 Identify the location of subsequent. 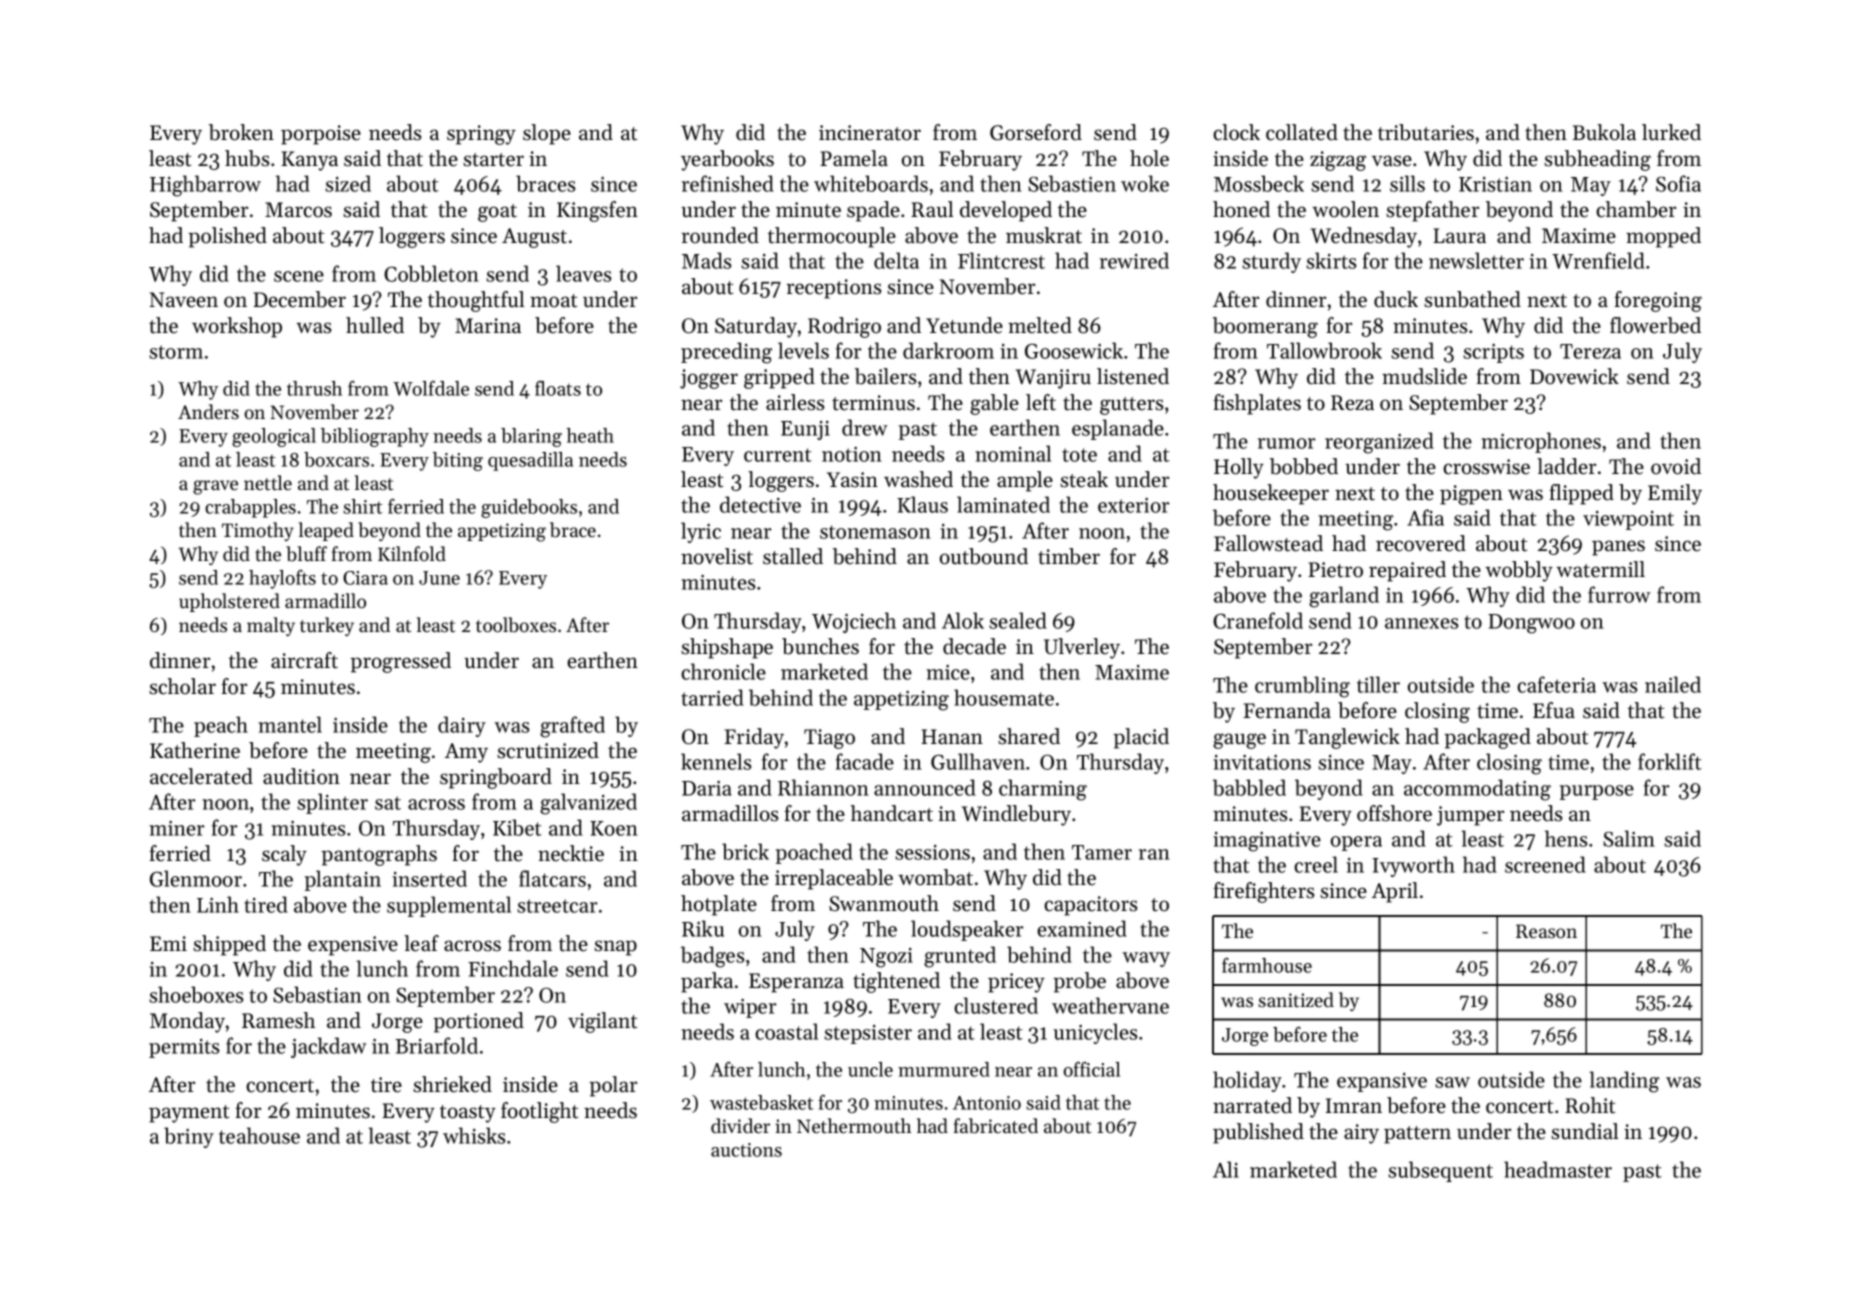
(1440, 1171).
